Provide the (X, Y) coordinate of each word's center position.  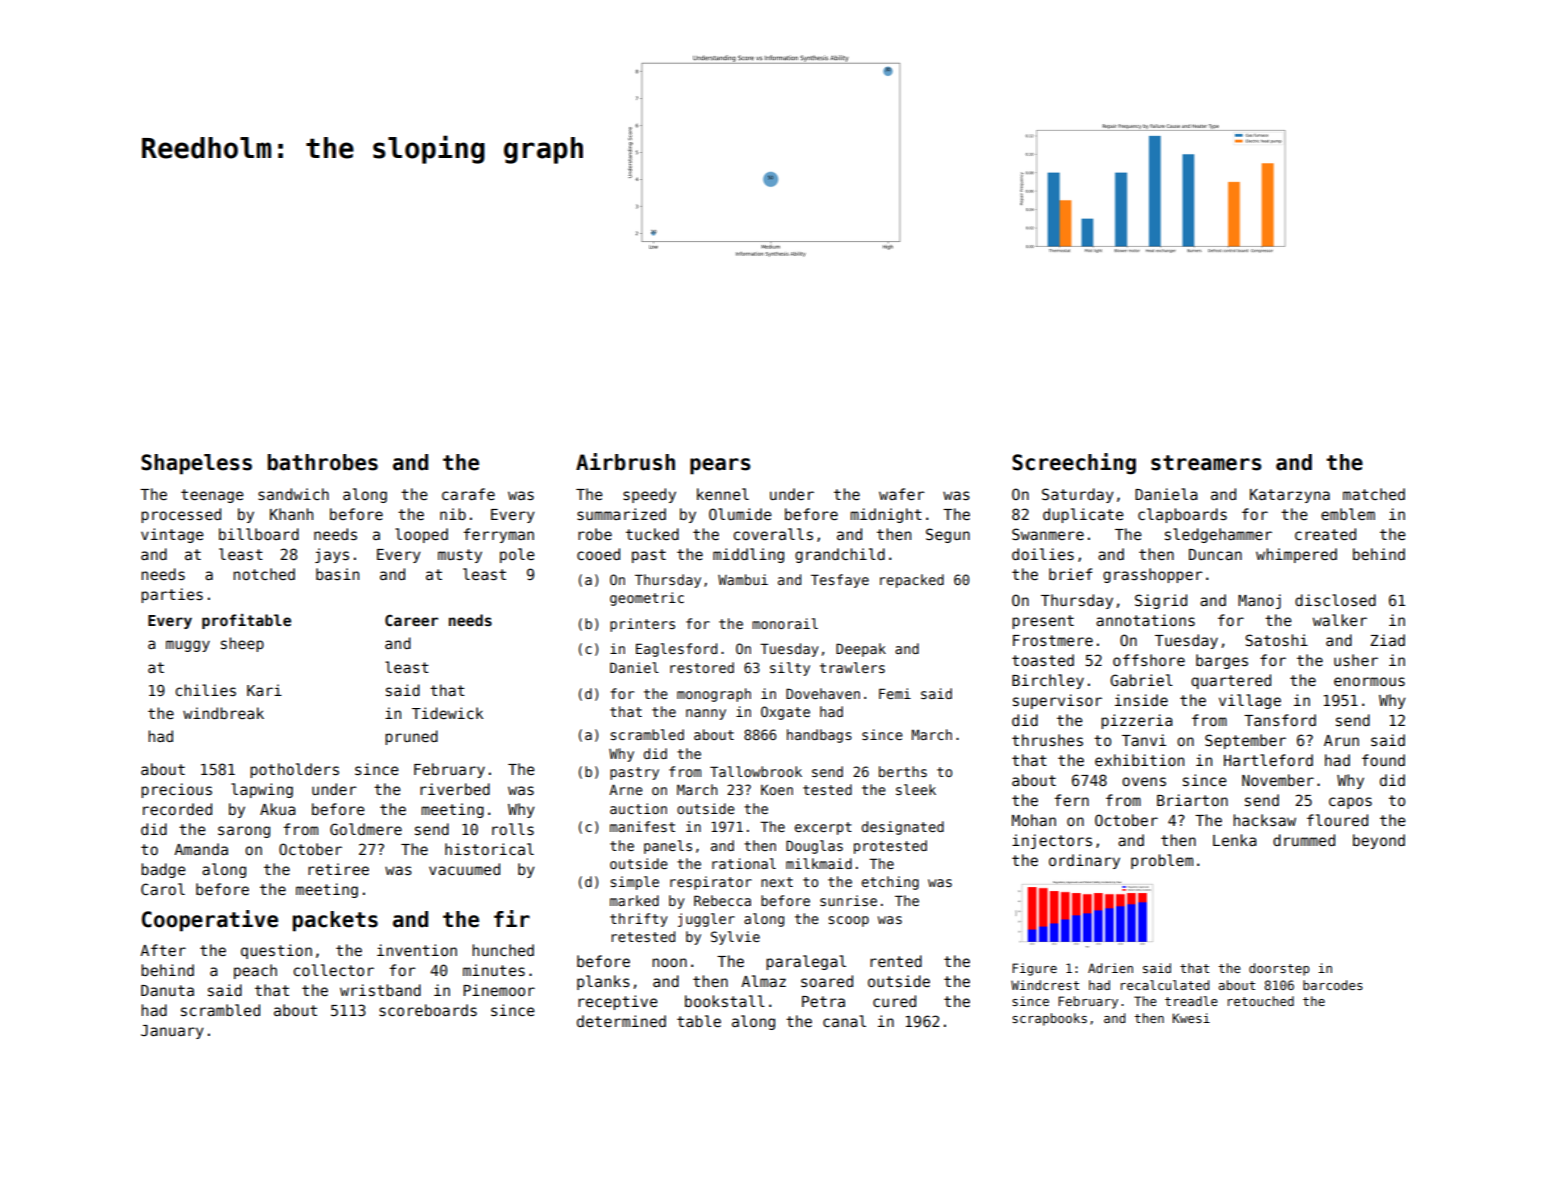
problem (1162, 861)
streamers (1206, 463)
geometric (647, 599)
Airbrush (625, 462)
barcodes (1333, 985)
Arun (1341, 740)
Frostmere (1053, 640)
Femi (895, 693)
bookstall (725, 1001)
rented (896, 961)
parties (172, 595)
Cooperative (210, 921)
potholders (294, 770)
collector (333, 970)
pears (720, 466)
